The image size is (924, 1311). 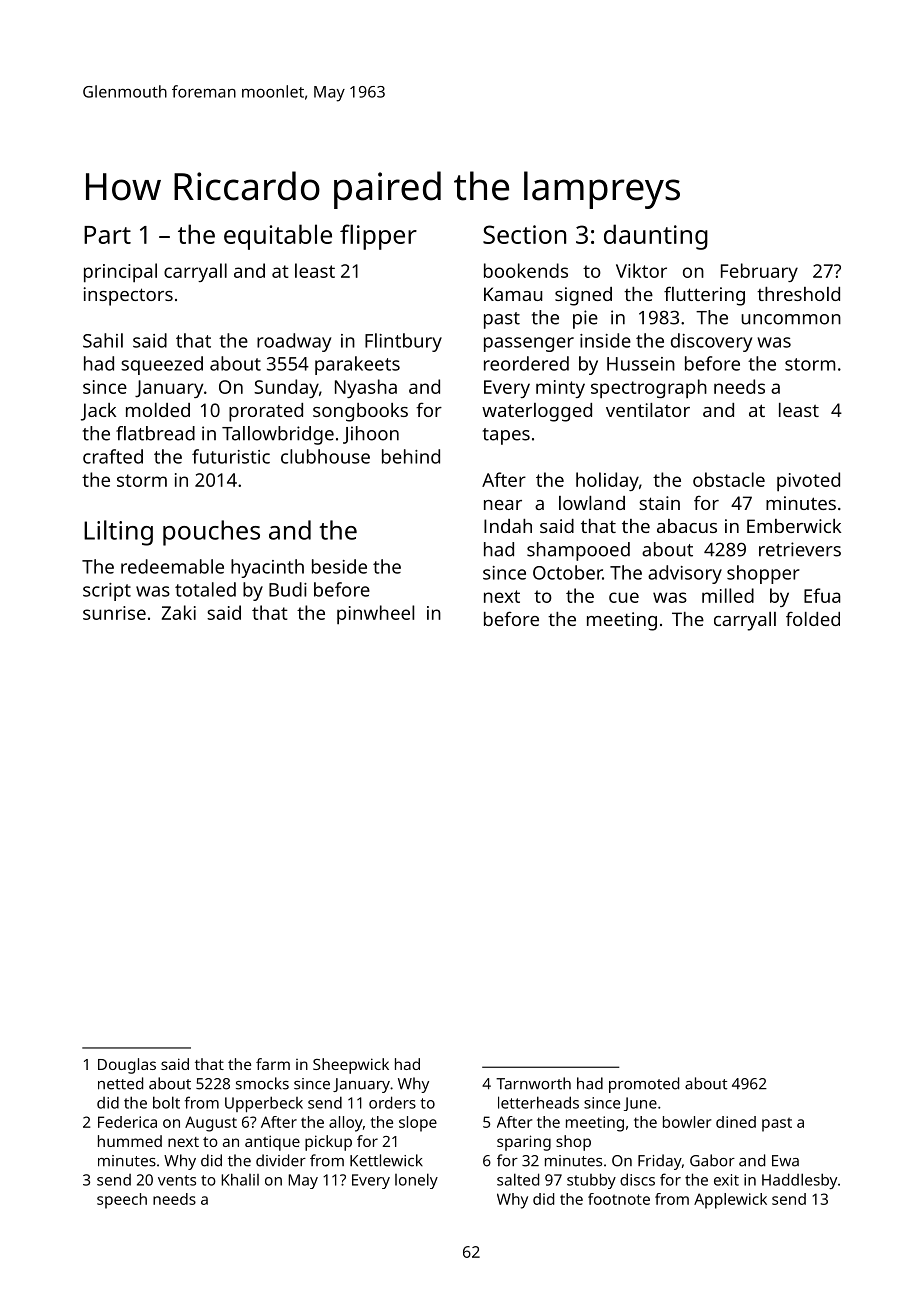 I want to click on farm, so click(x=273, y=1064).
